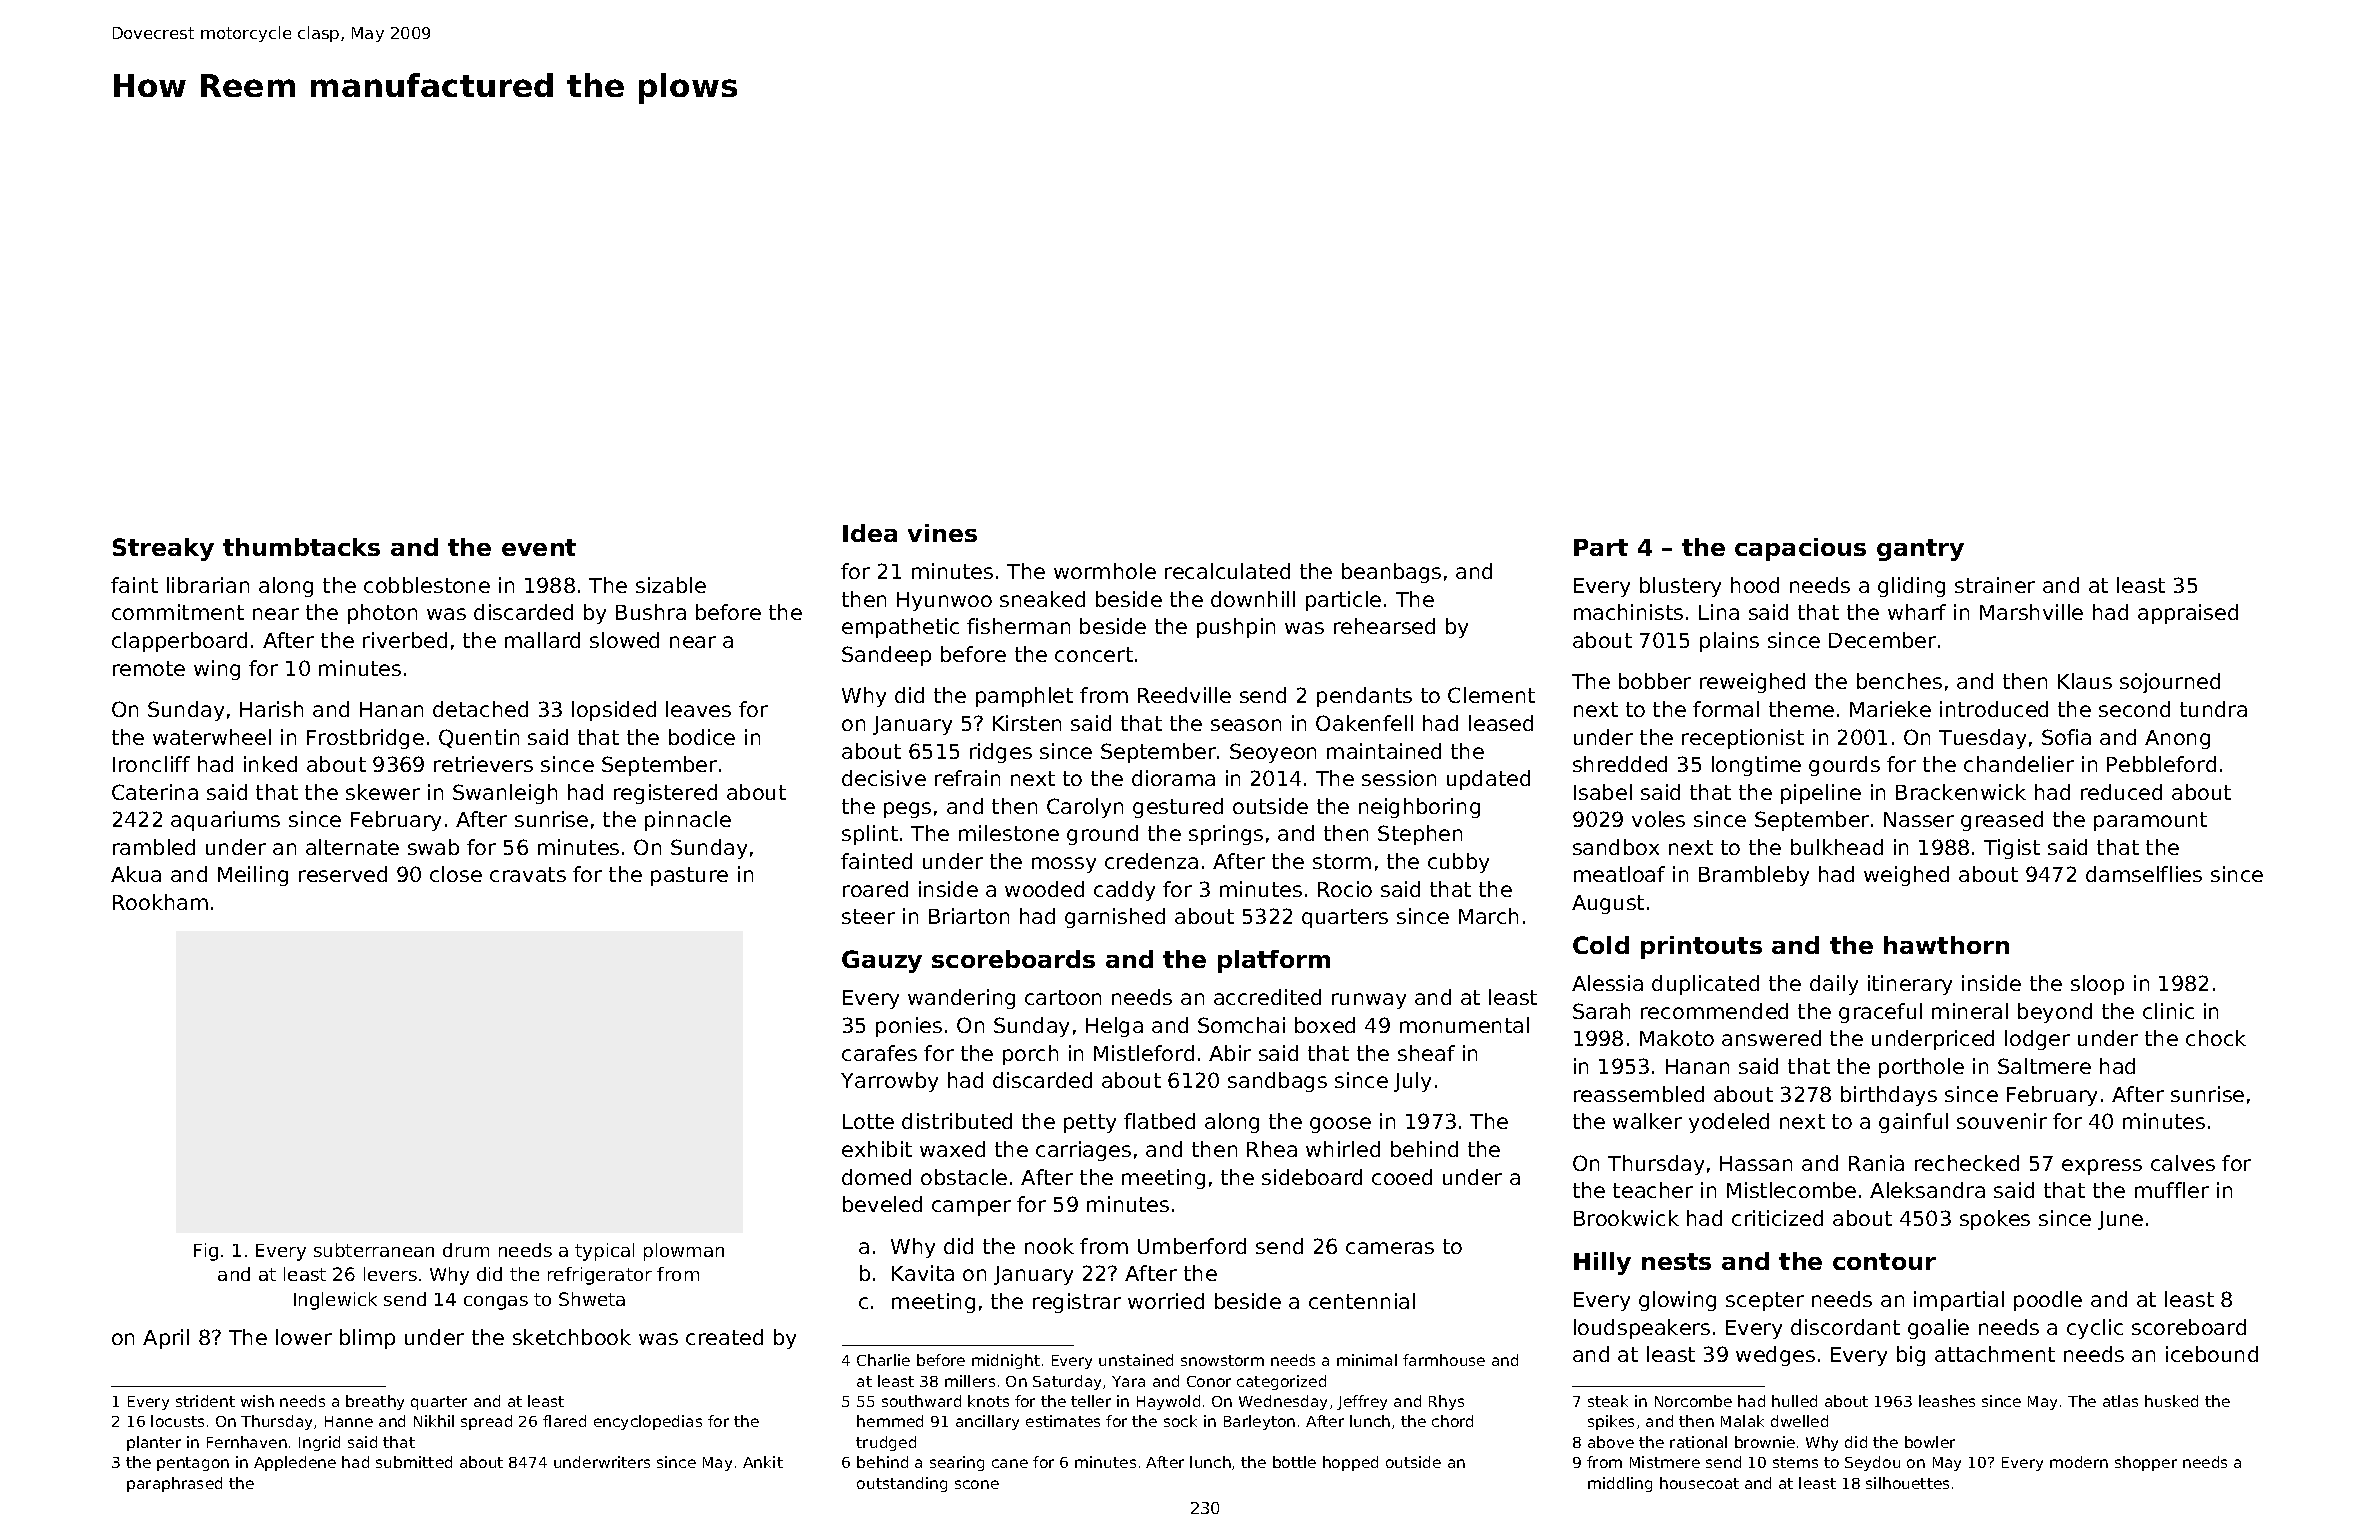 The image size is (2380, 1540). I want to click on thumbtacks, so click(301, 547).
